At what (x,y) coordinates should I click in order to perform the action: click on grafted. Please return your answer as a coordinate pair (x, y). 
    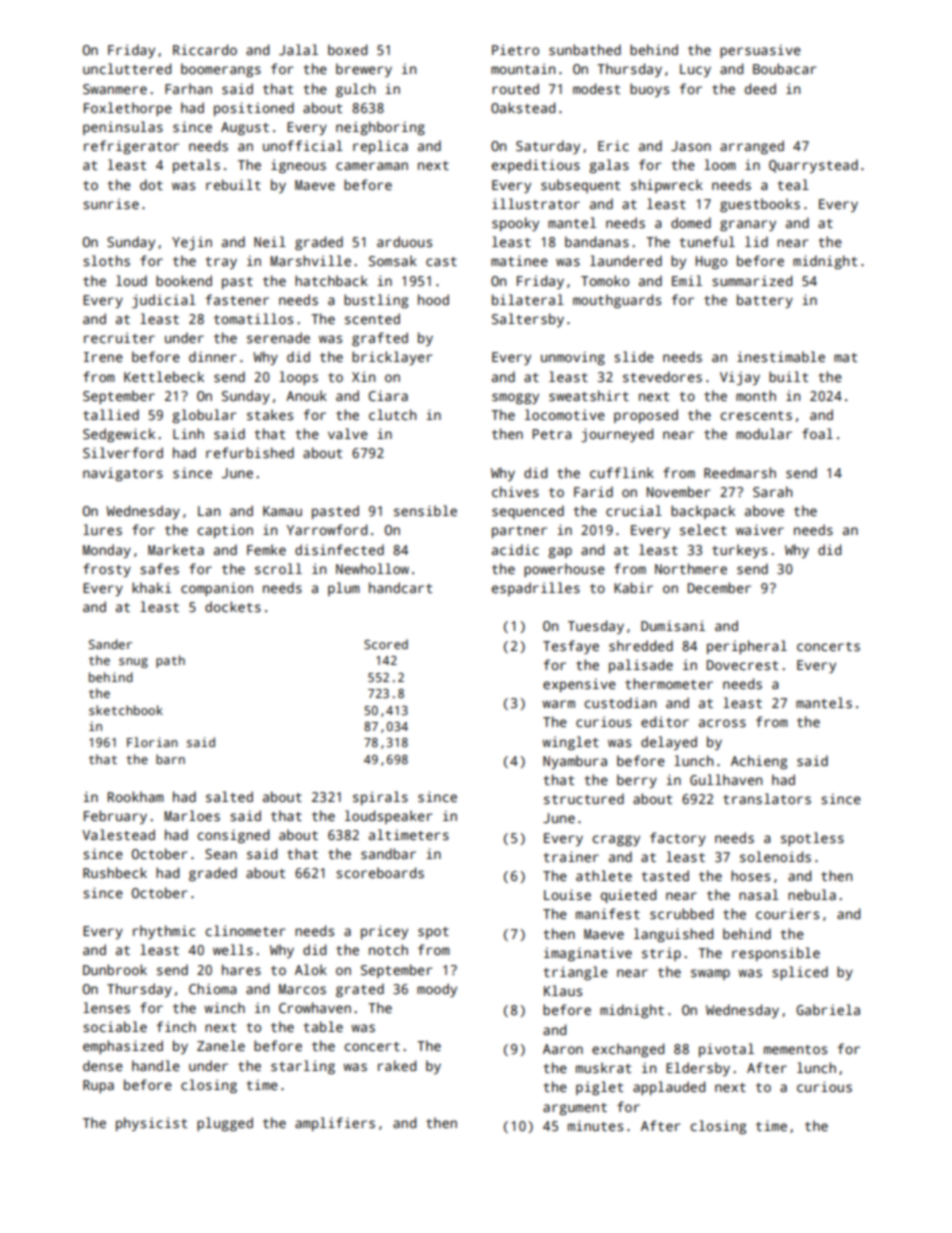
    Looking at the image, I should click on (380, 339).
